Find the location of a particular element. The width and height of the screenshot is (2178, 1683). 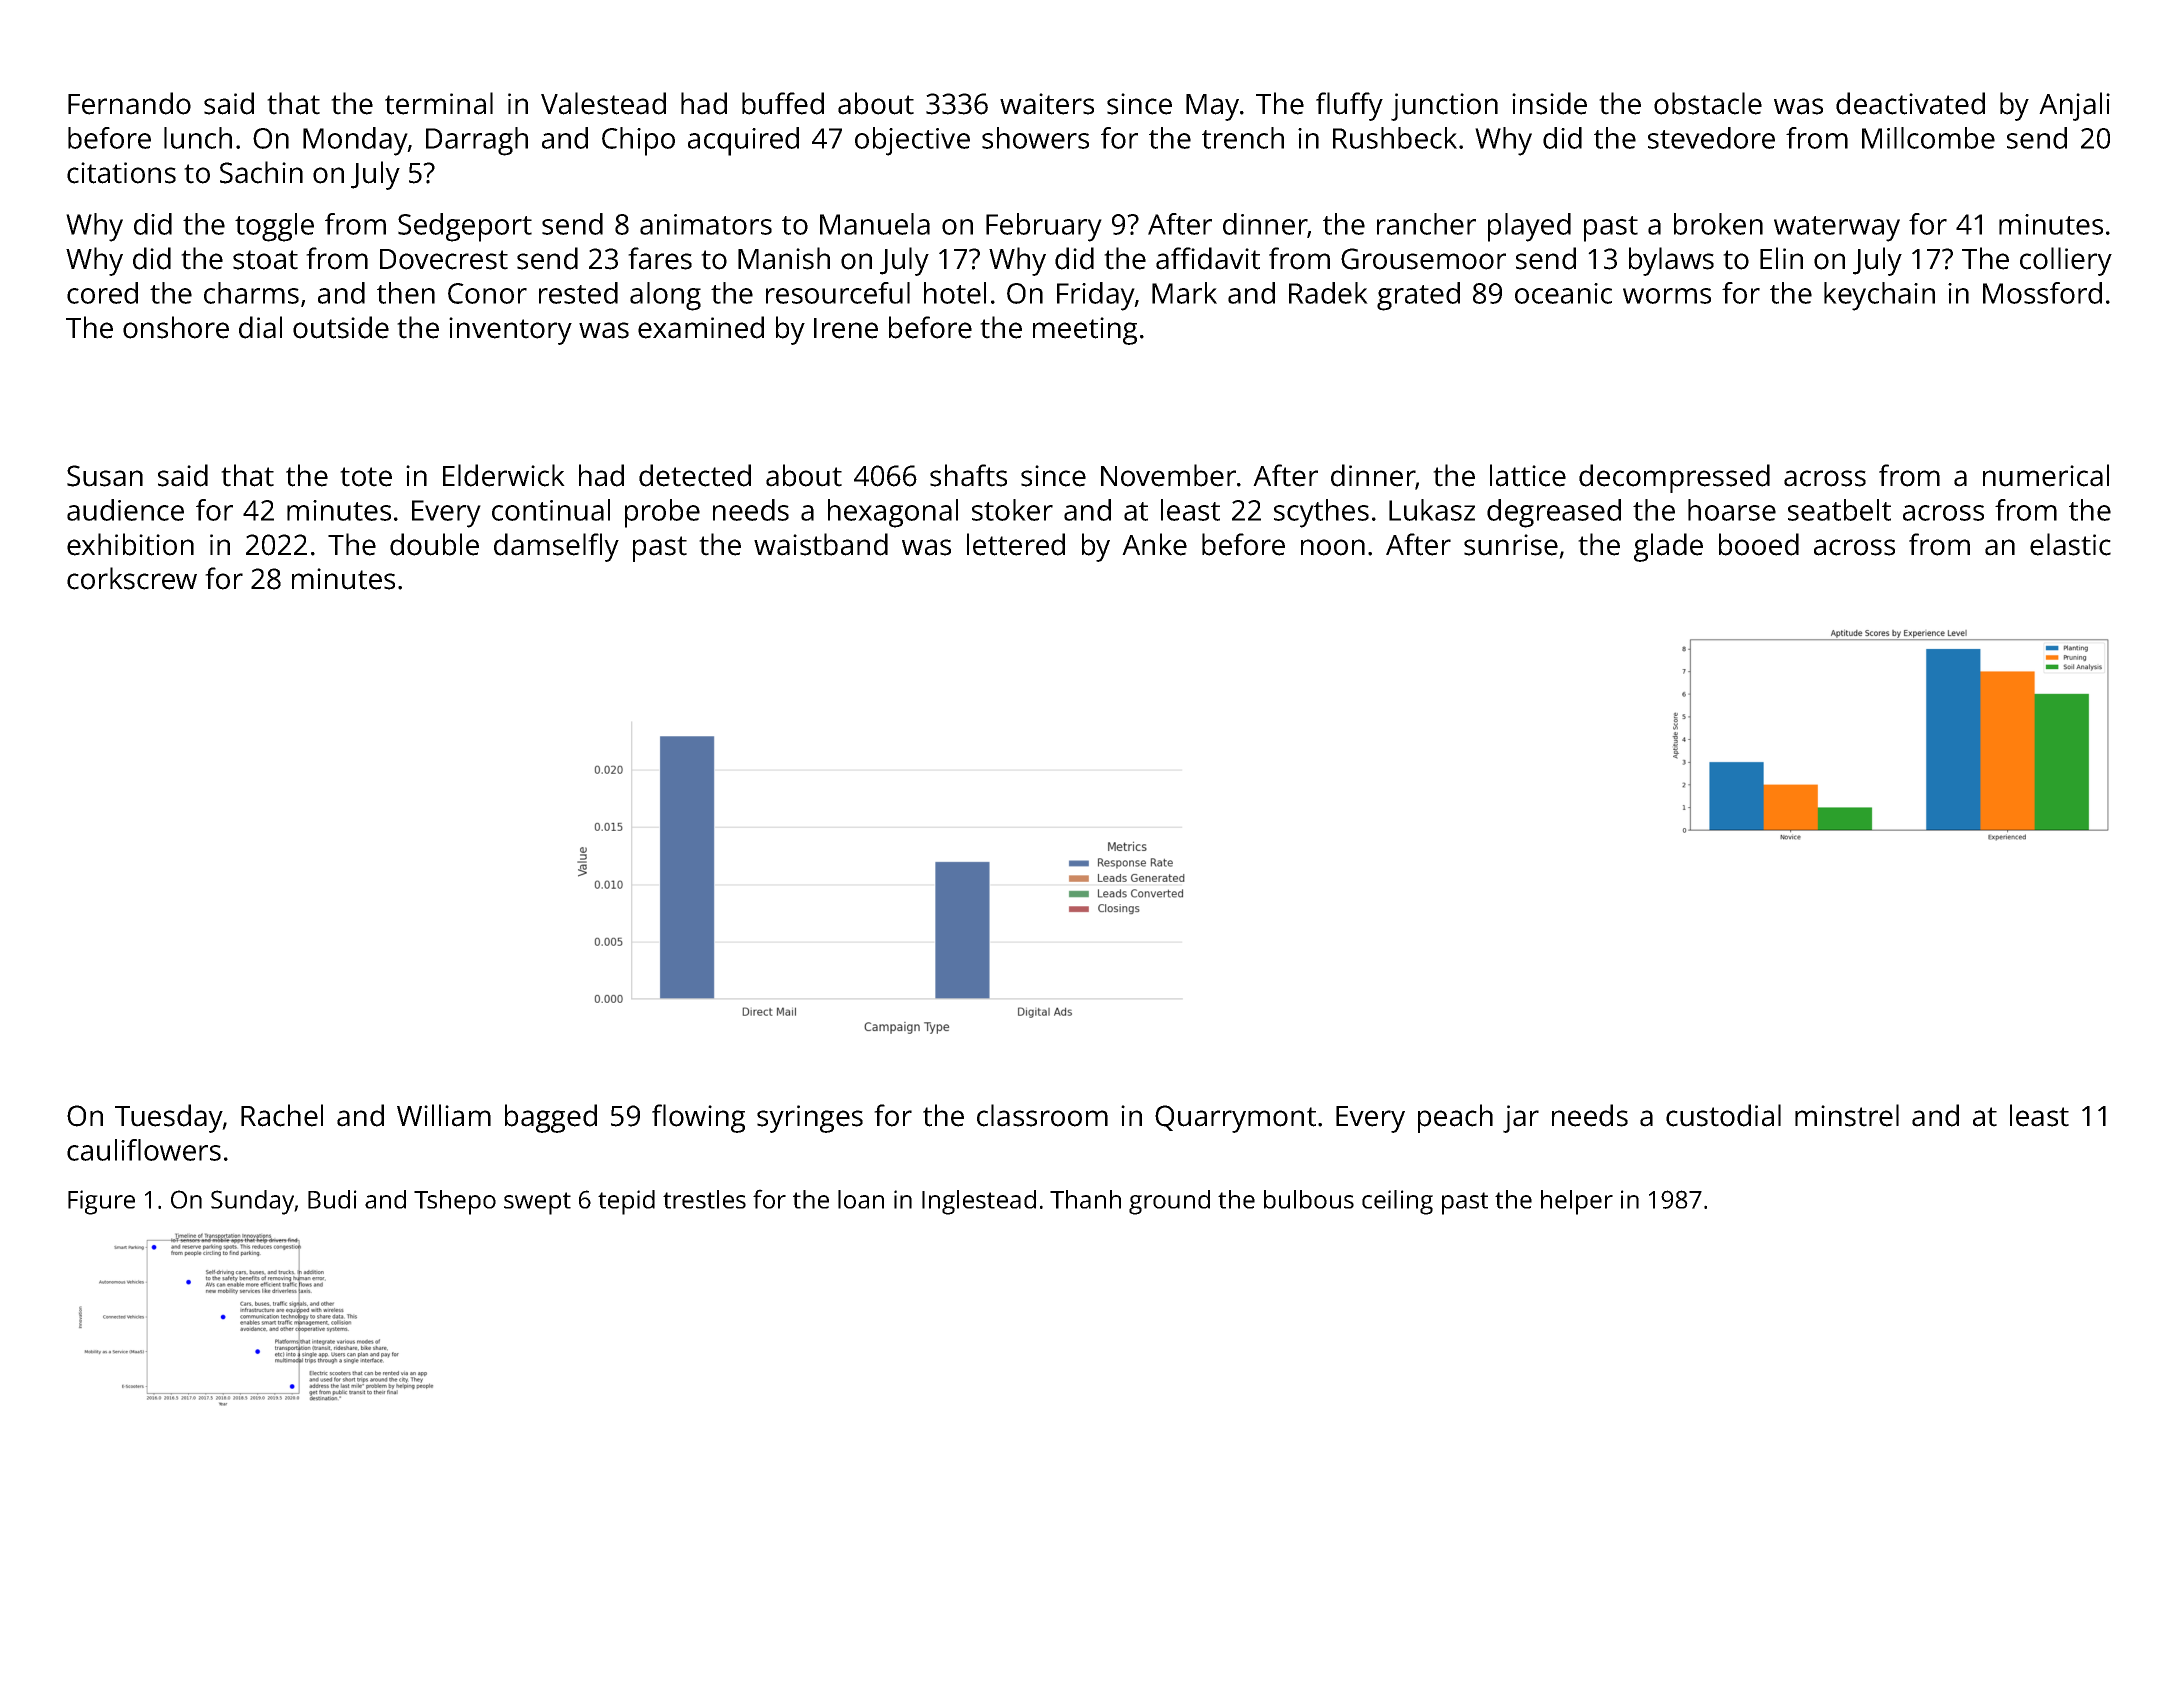

colliery is located at coordinates (2066, 261).
